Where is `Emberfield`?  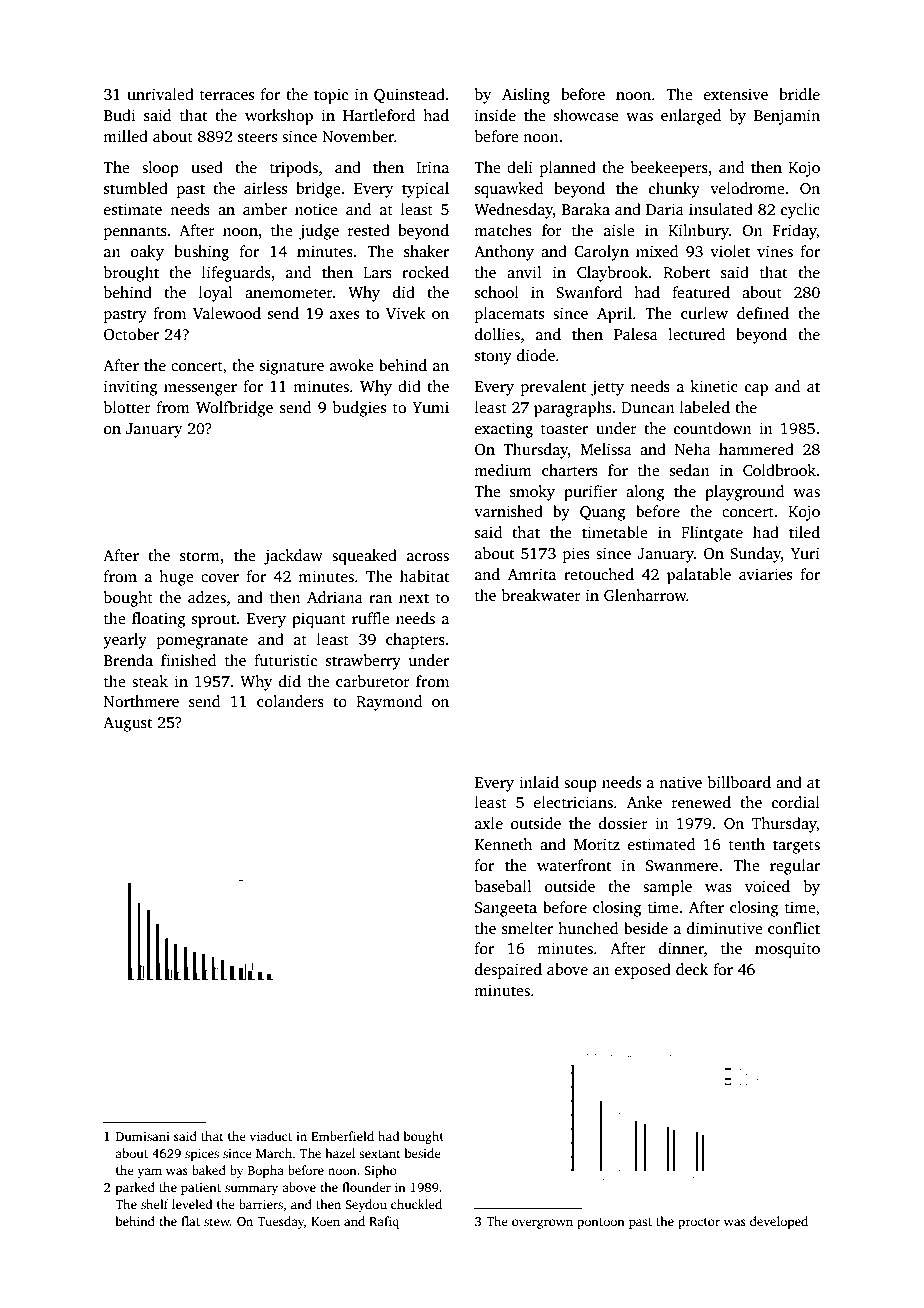 Emberfield is located at coordinates (342, 1136).
